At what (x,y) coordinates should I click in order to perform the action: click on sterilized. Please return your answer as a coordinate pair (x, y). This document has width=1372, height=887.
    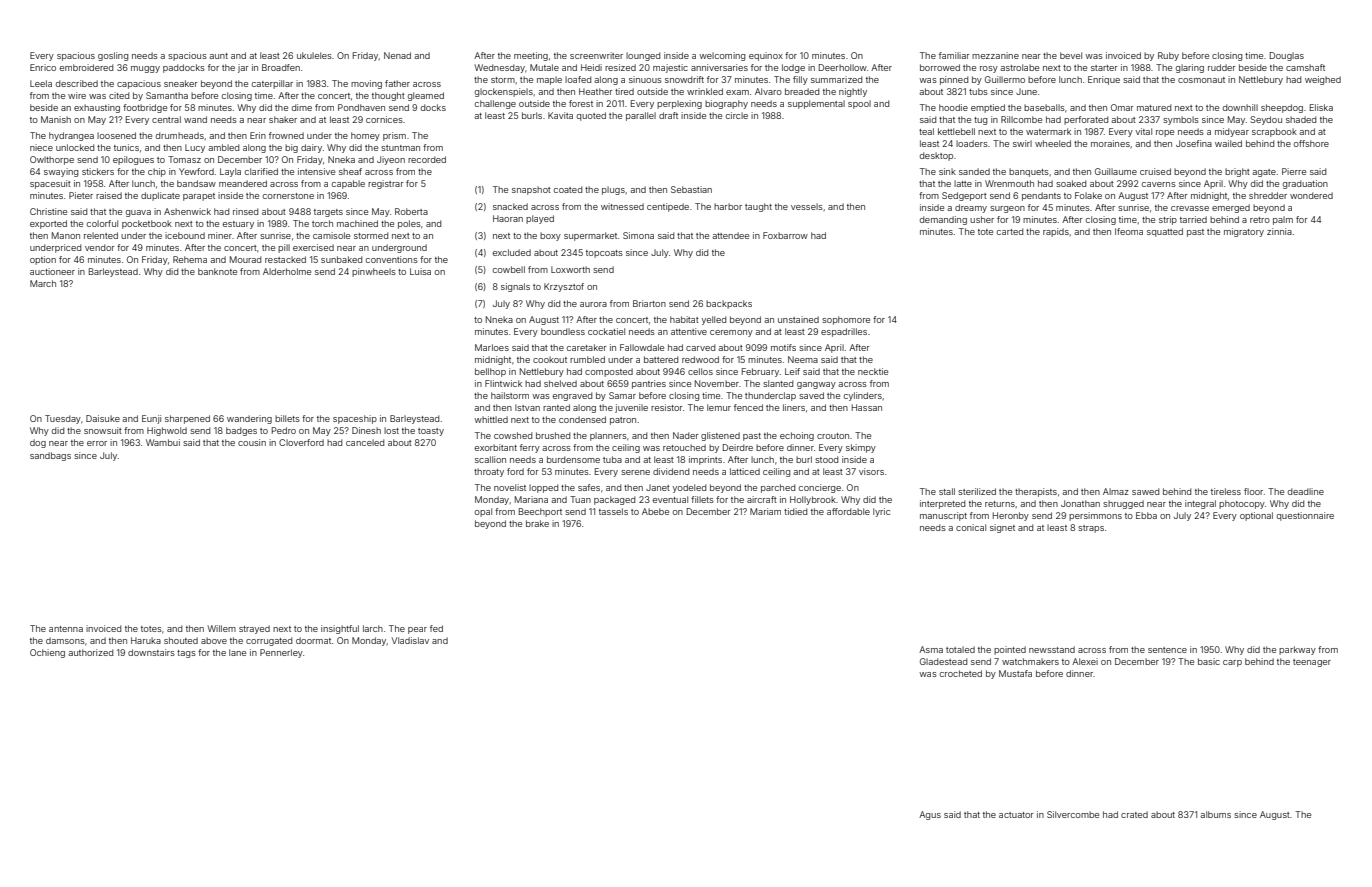
    Looking at the image, I should click on (977, 491).
